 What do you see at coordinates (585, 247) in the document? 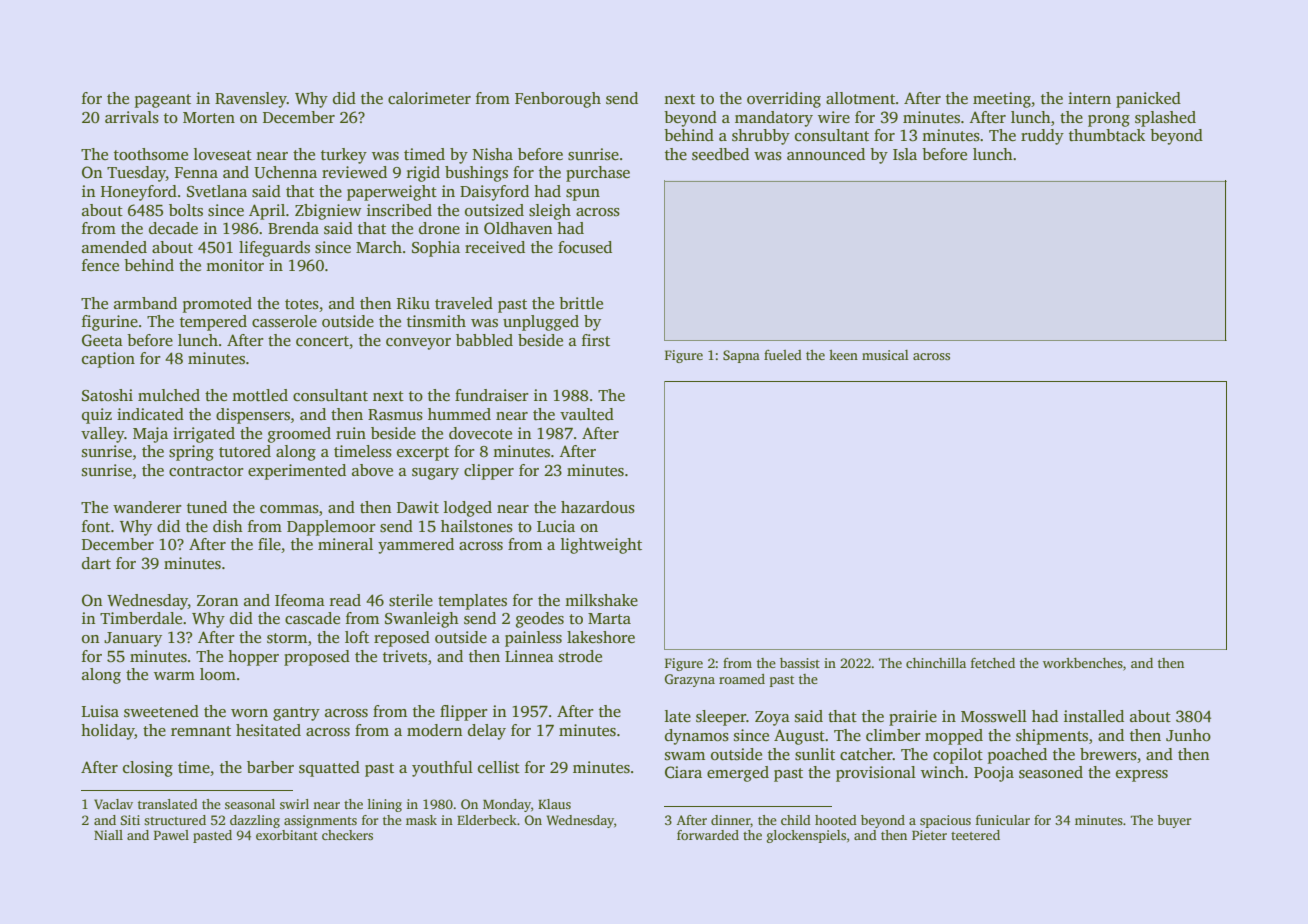
I see `focused` at bounding box center [585, 247].
